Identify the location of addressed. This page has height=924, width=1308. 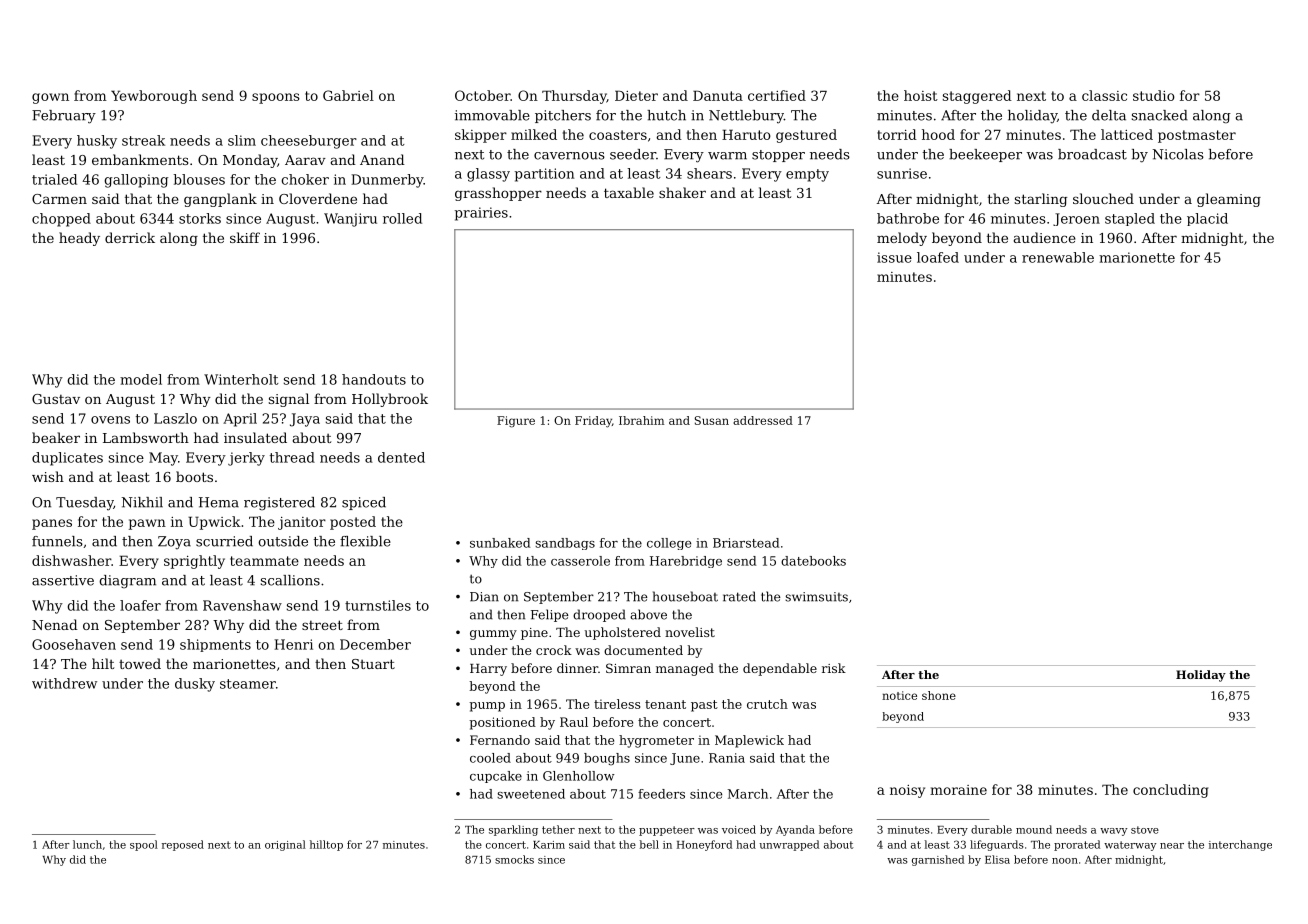
(763, 420).
